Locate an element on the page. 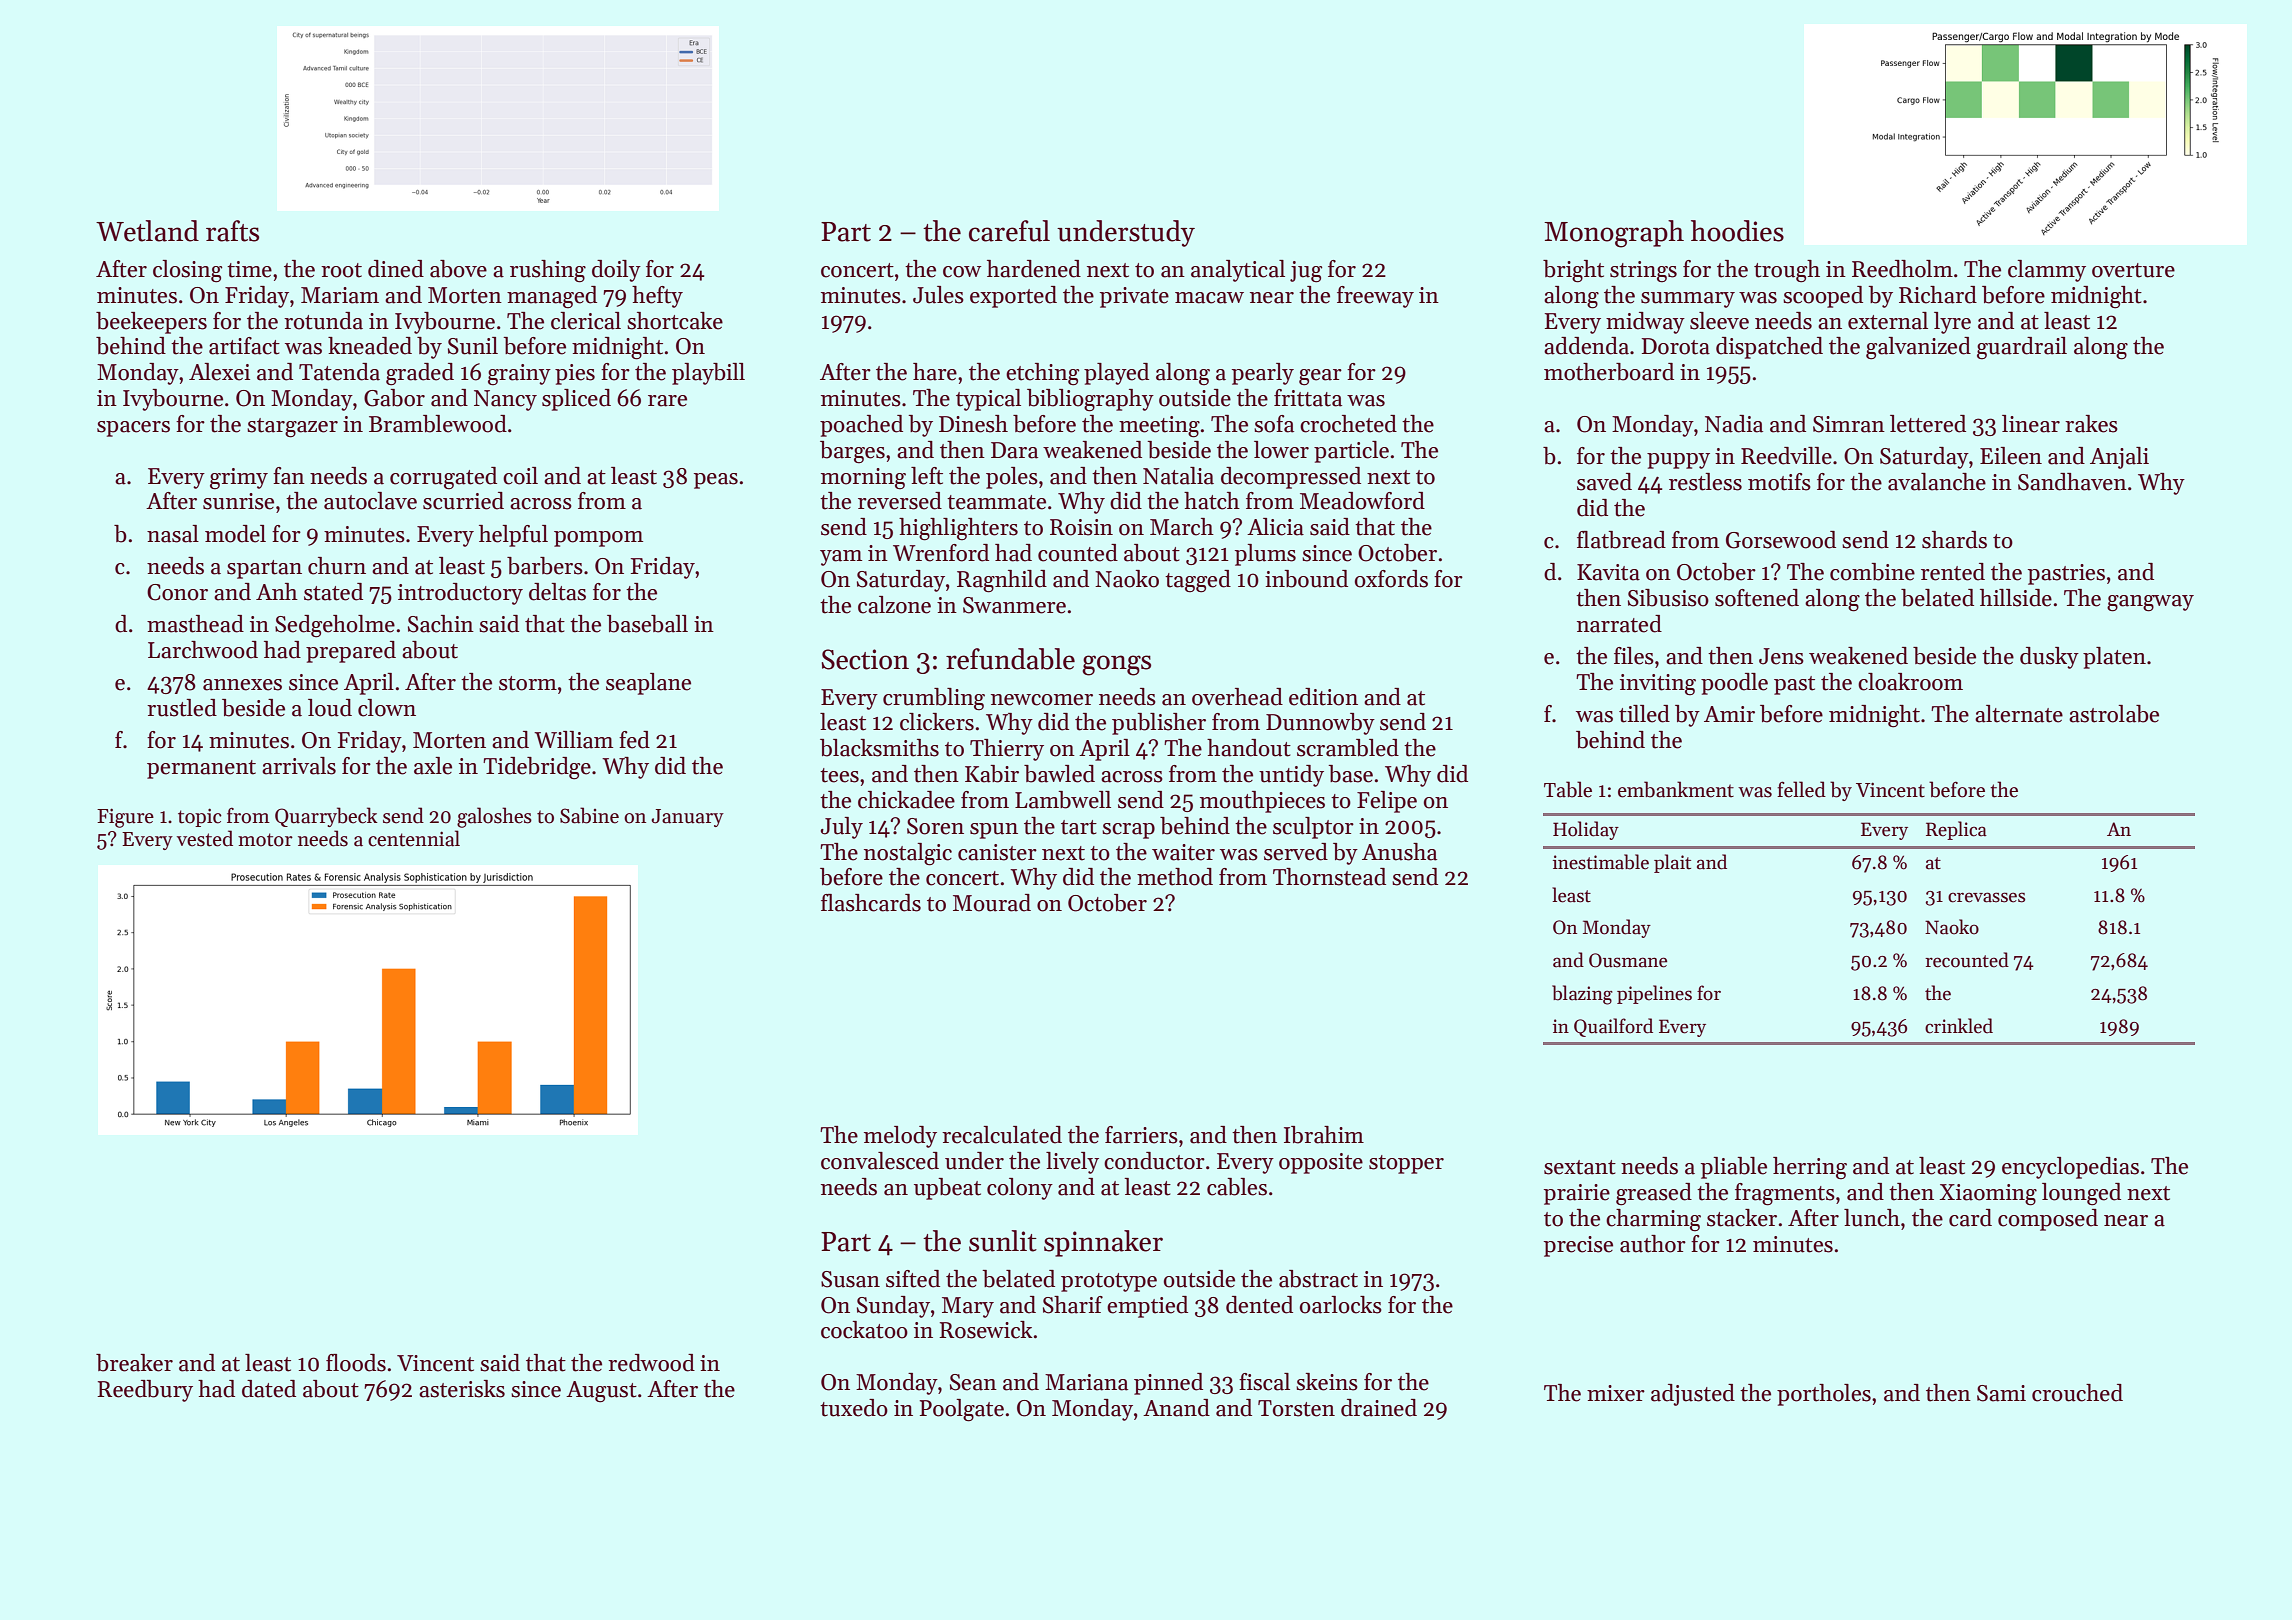 The height and width of the image is (1620, 2292). melody is located at coordinates (900, 1137).
